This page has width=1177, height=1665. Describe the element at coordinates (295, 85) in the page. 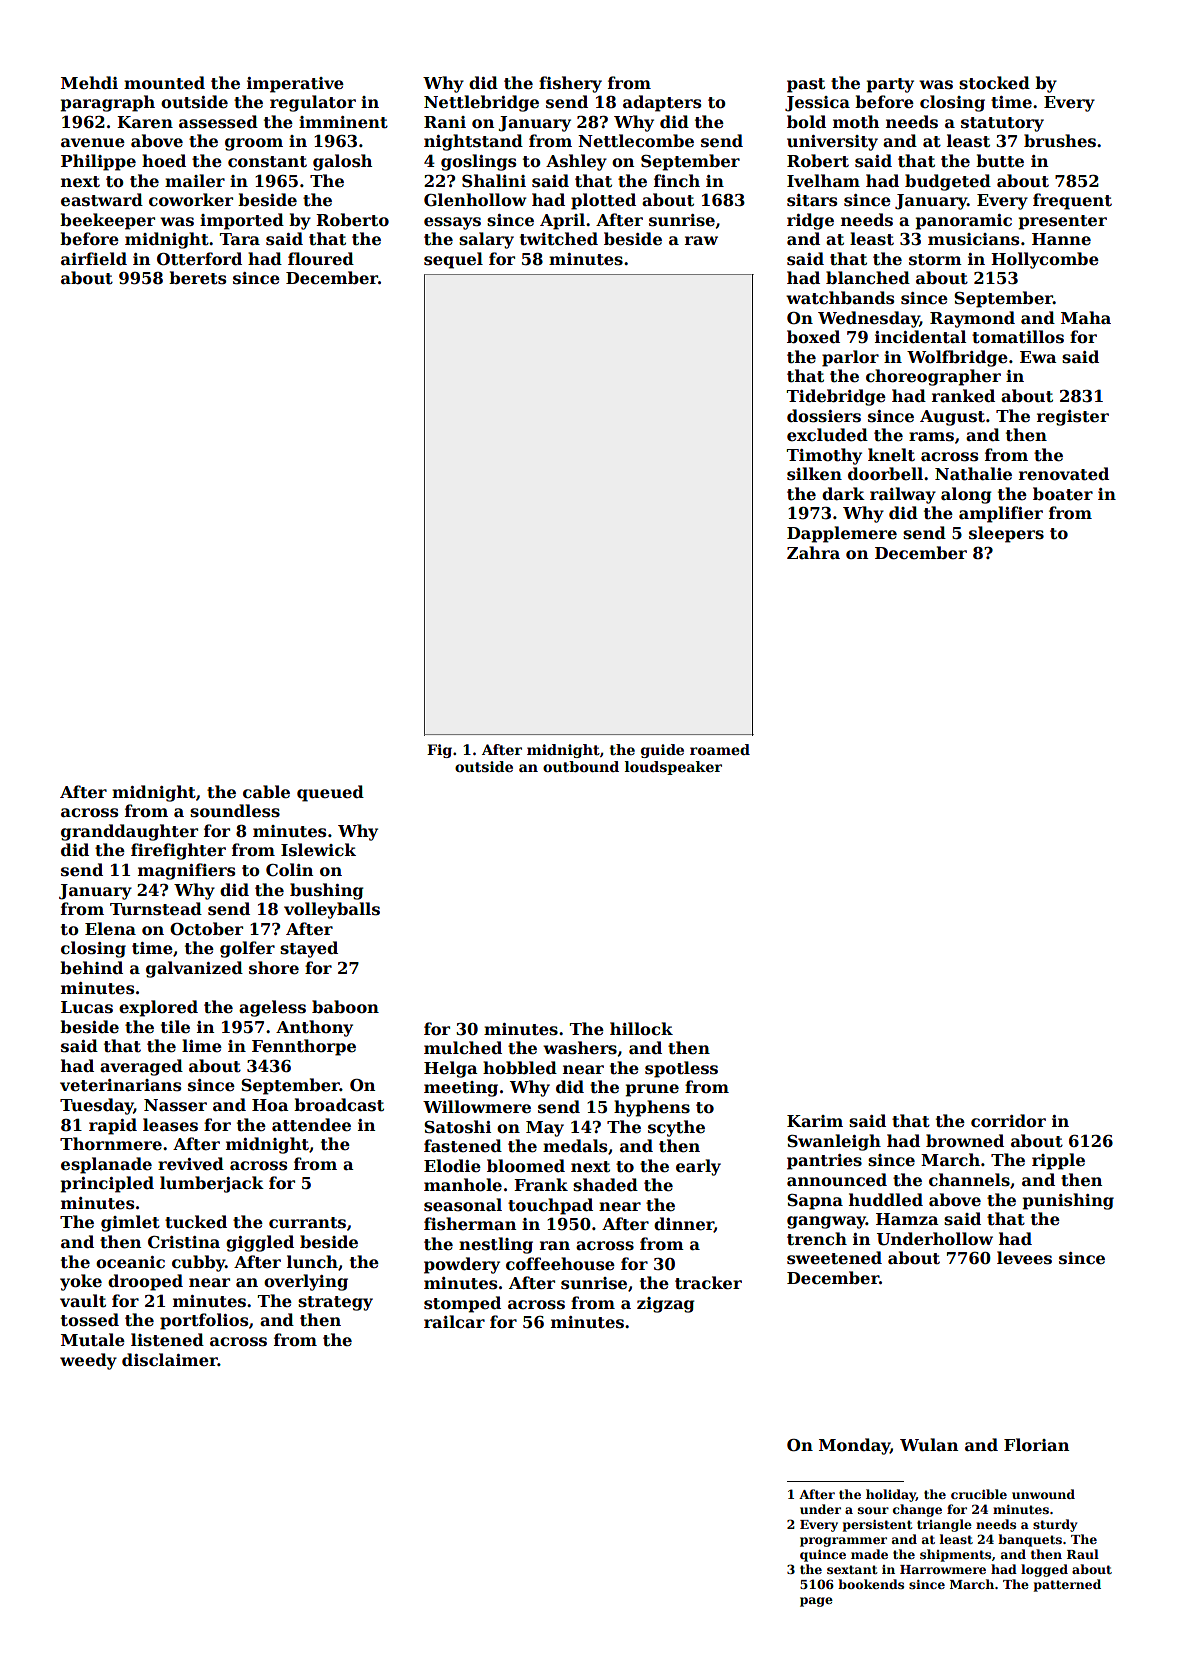

I see `imperative` at that location.
